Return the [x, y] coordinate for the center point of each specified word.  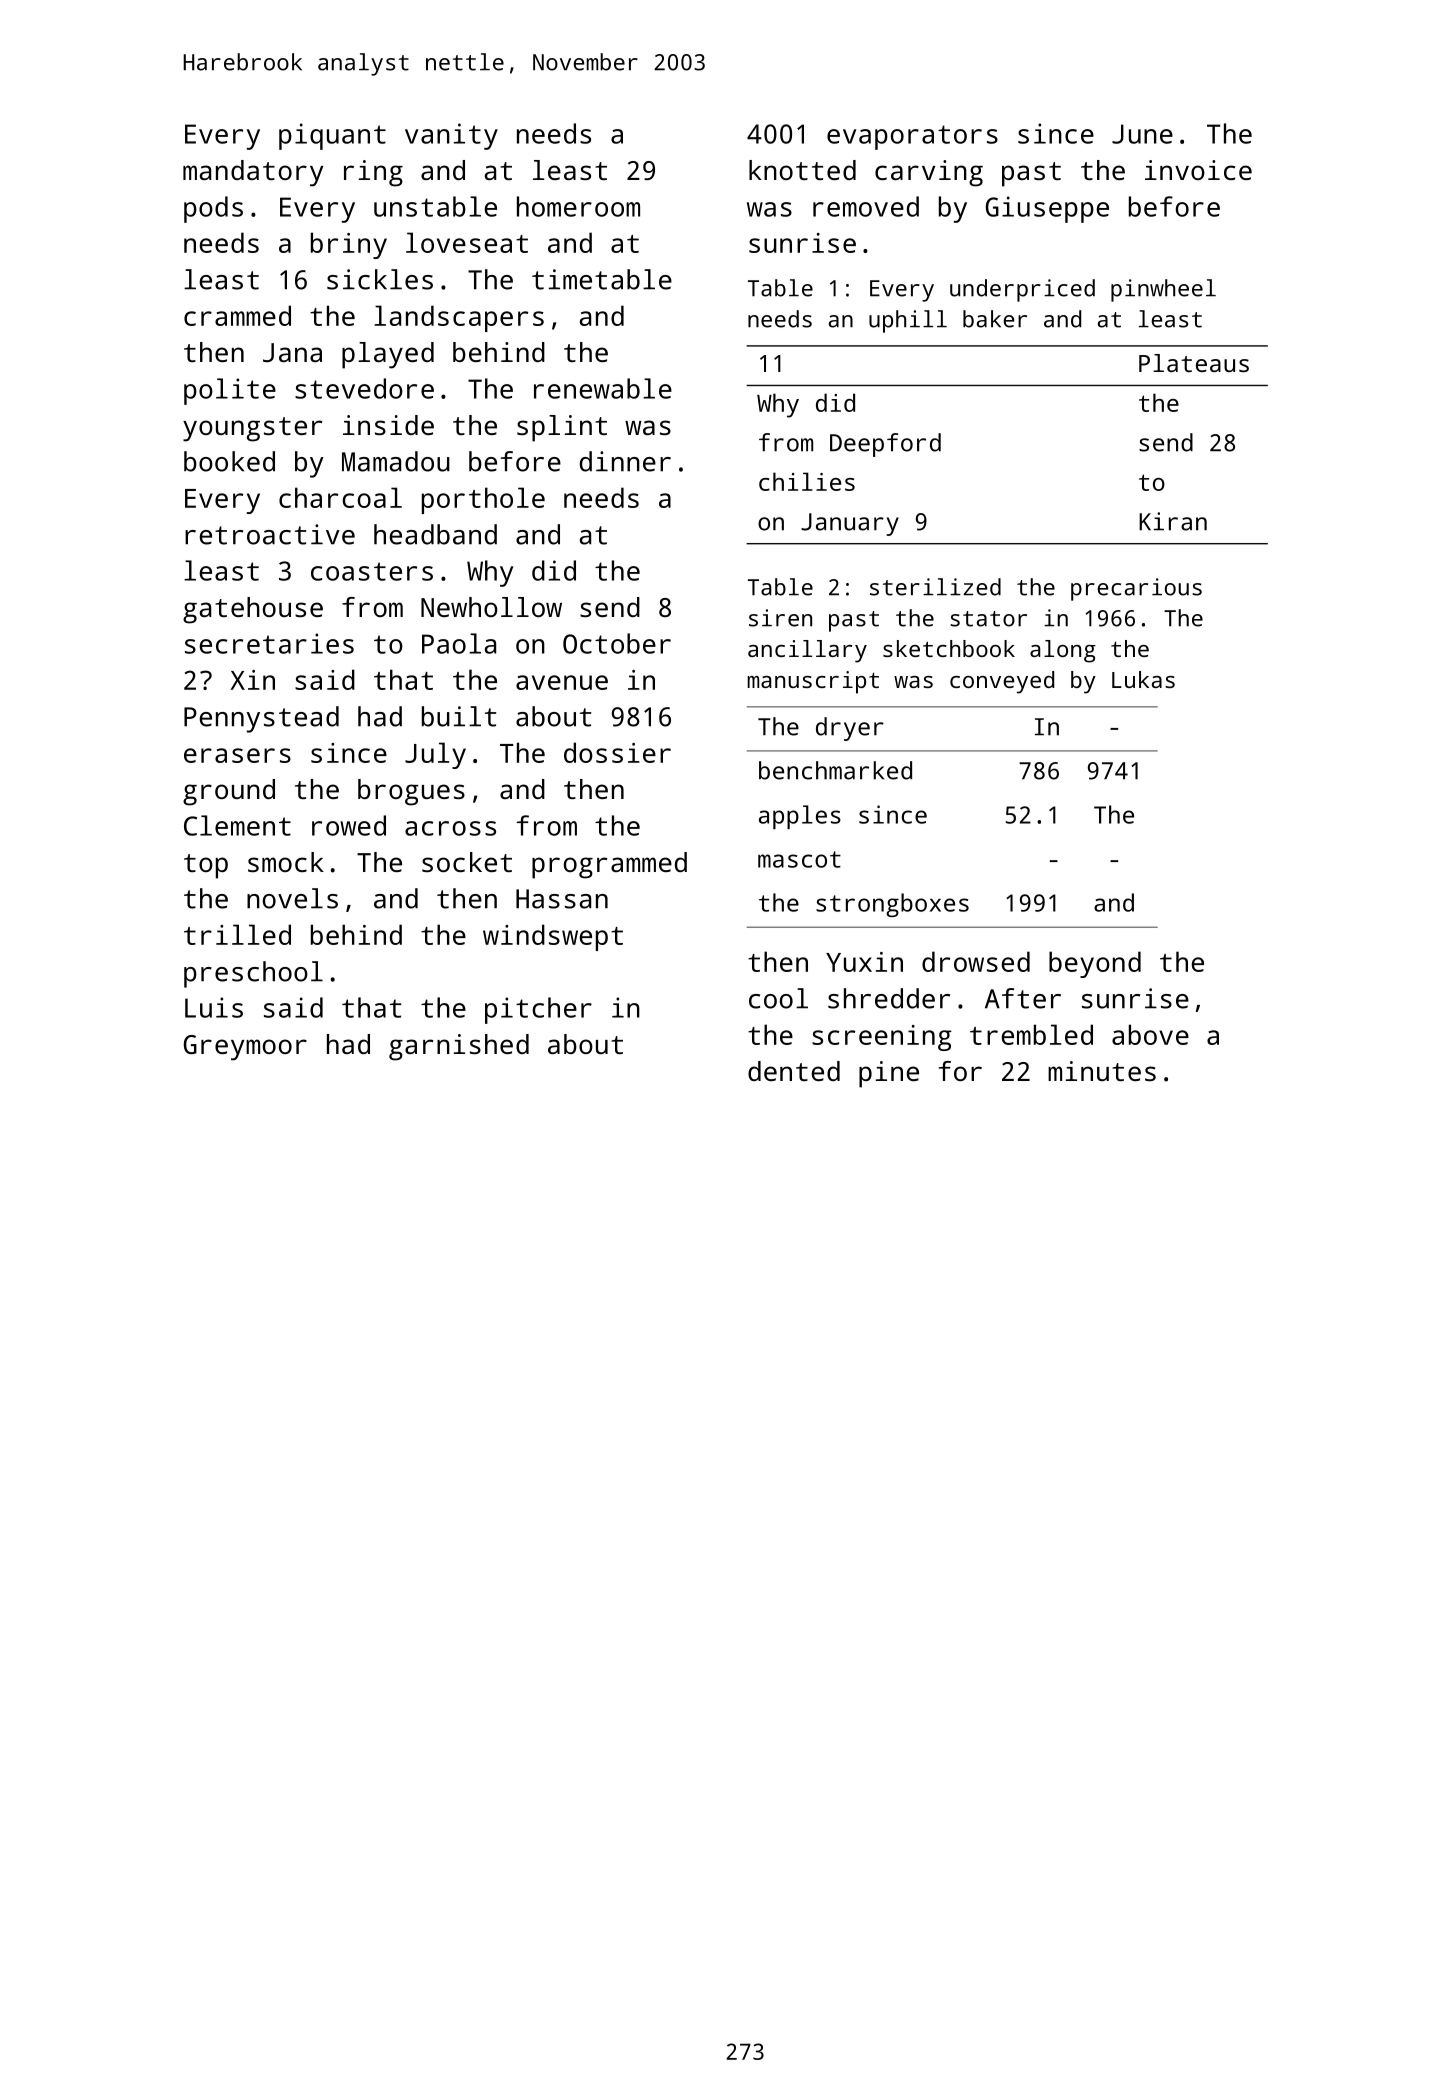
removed [866, 206]
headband [435, 534]
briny [349, 245]
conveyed [1002, 682]
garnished [459, 1047]
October [617, 643]
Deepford [885, 445]
